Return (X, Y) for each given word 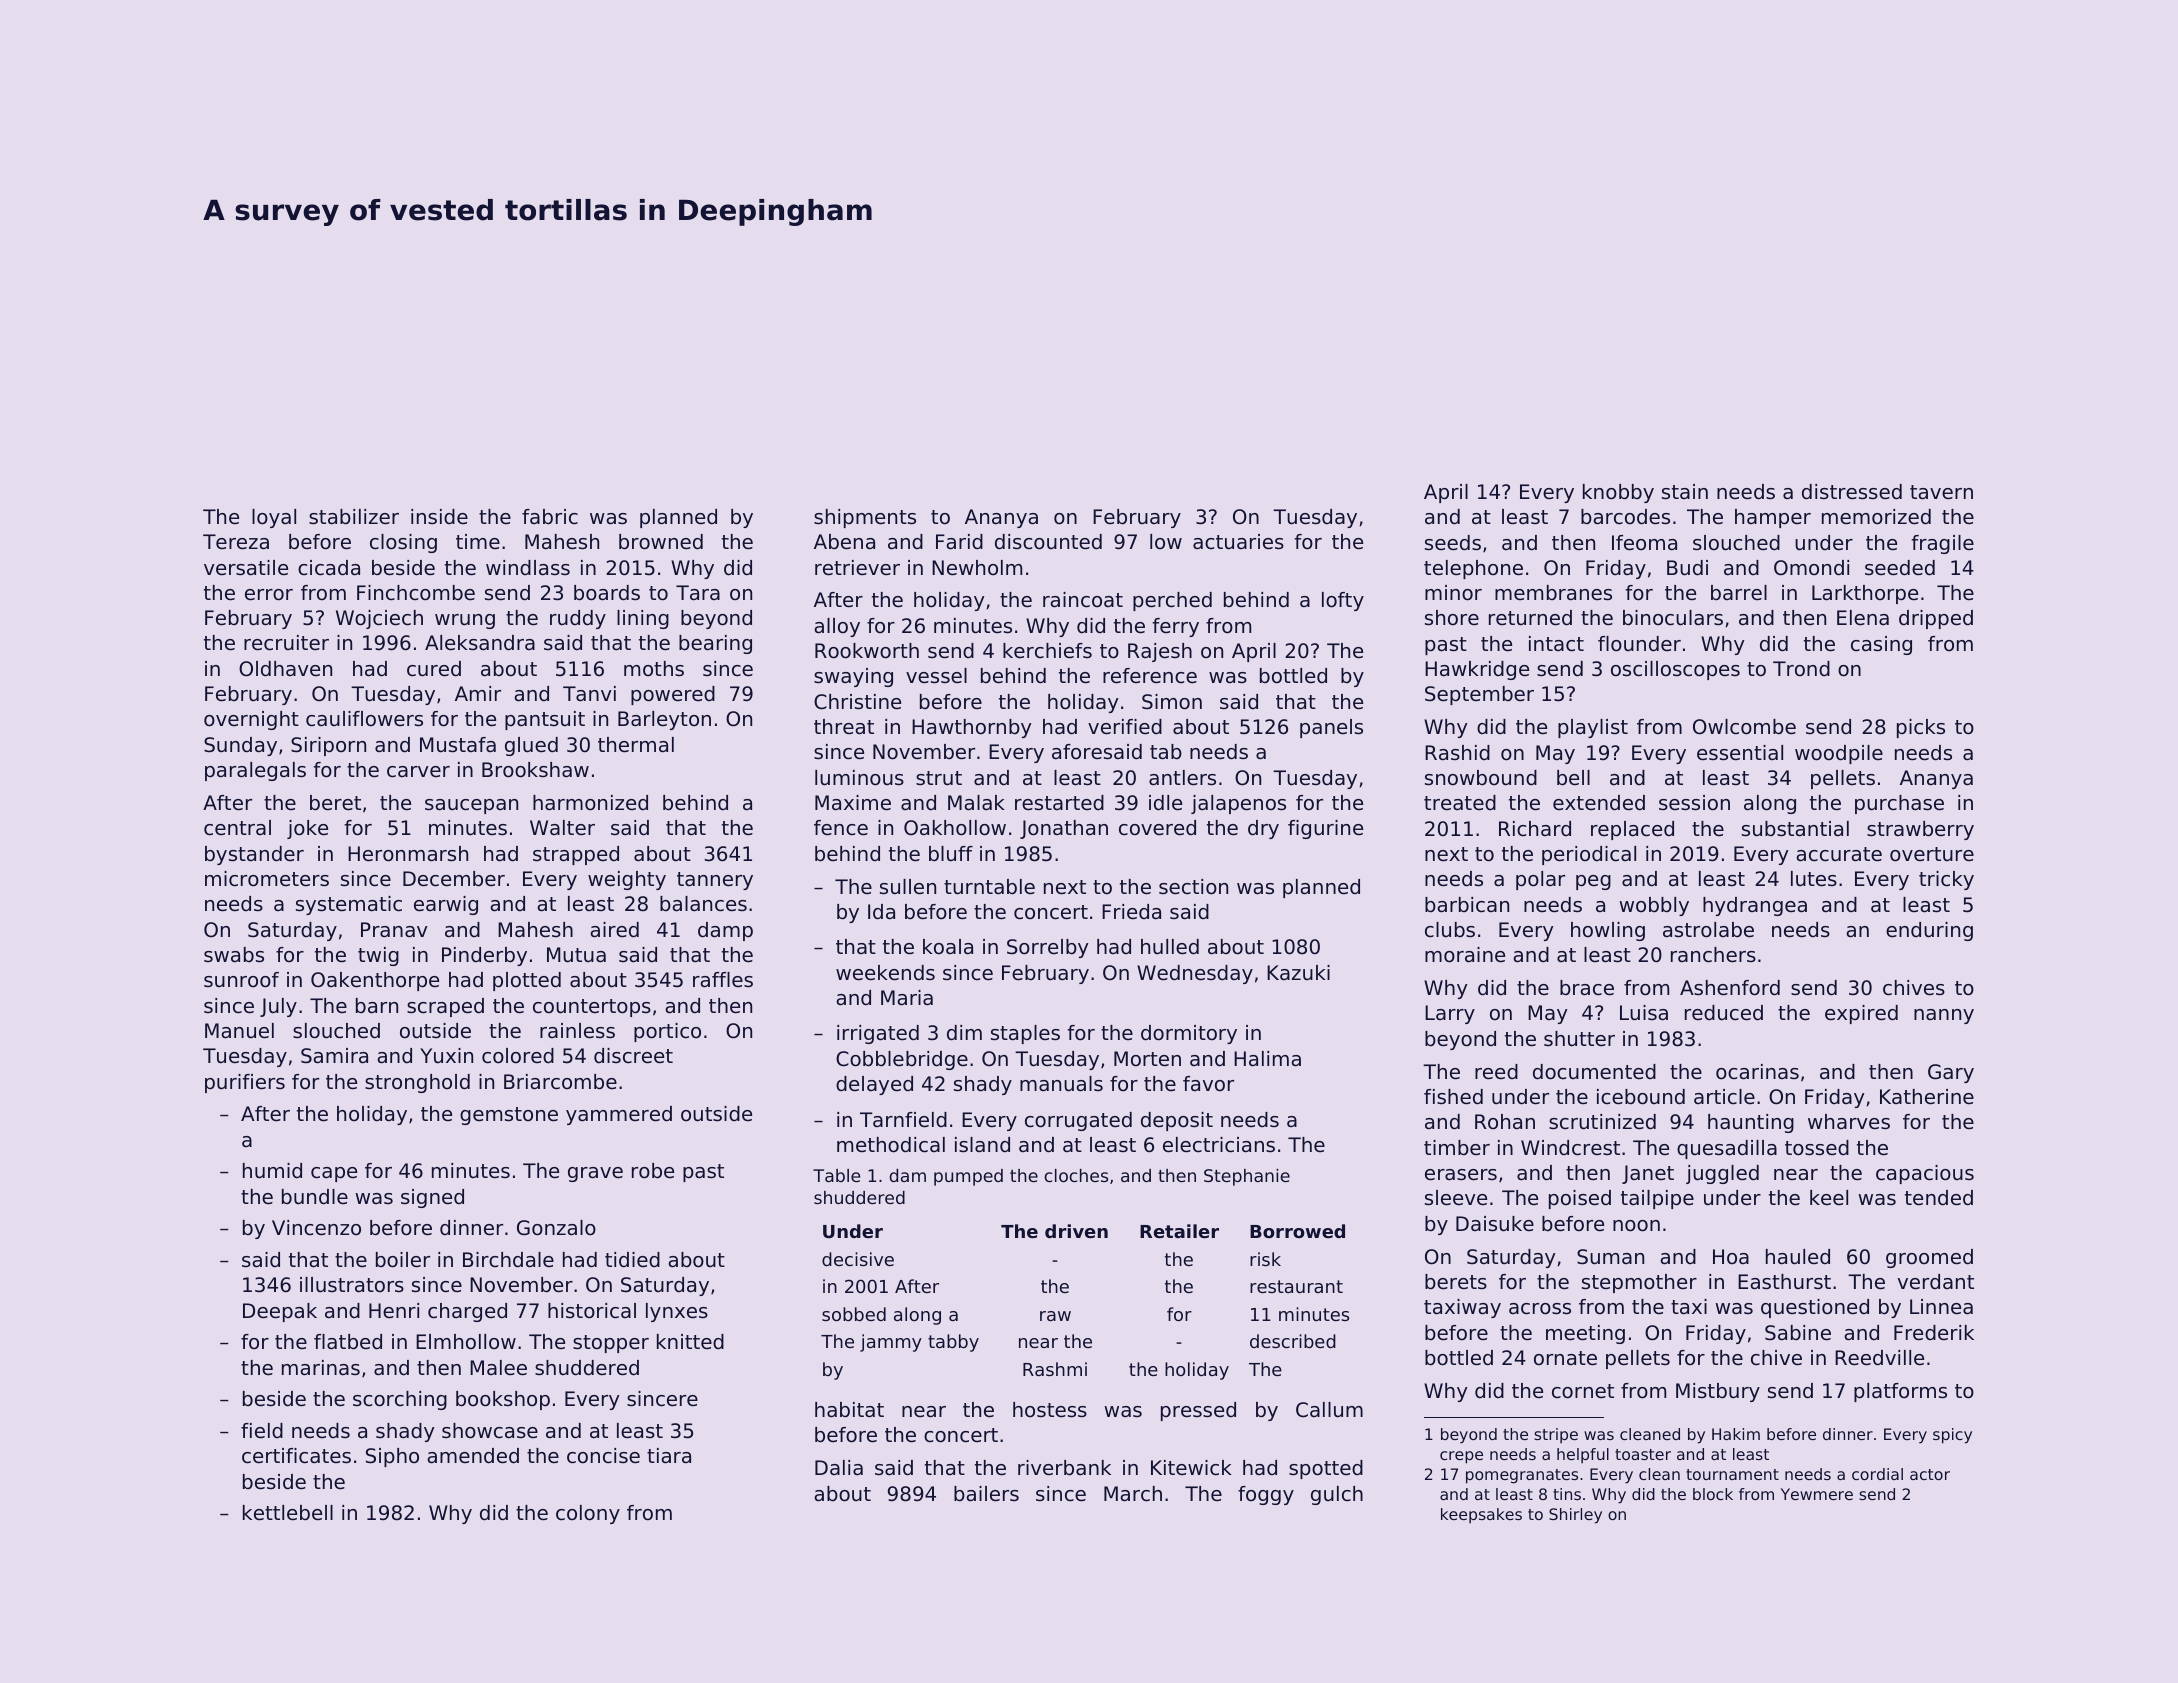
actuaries (1238, 542)
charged (467, 1312)
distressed (1852, 492)
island (982, 1145)
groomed (1929, 1258)
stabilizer (354, 517)
